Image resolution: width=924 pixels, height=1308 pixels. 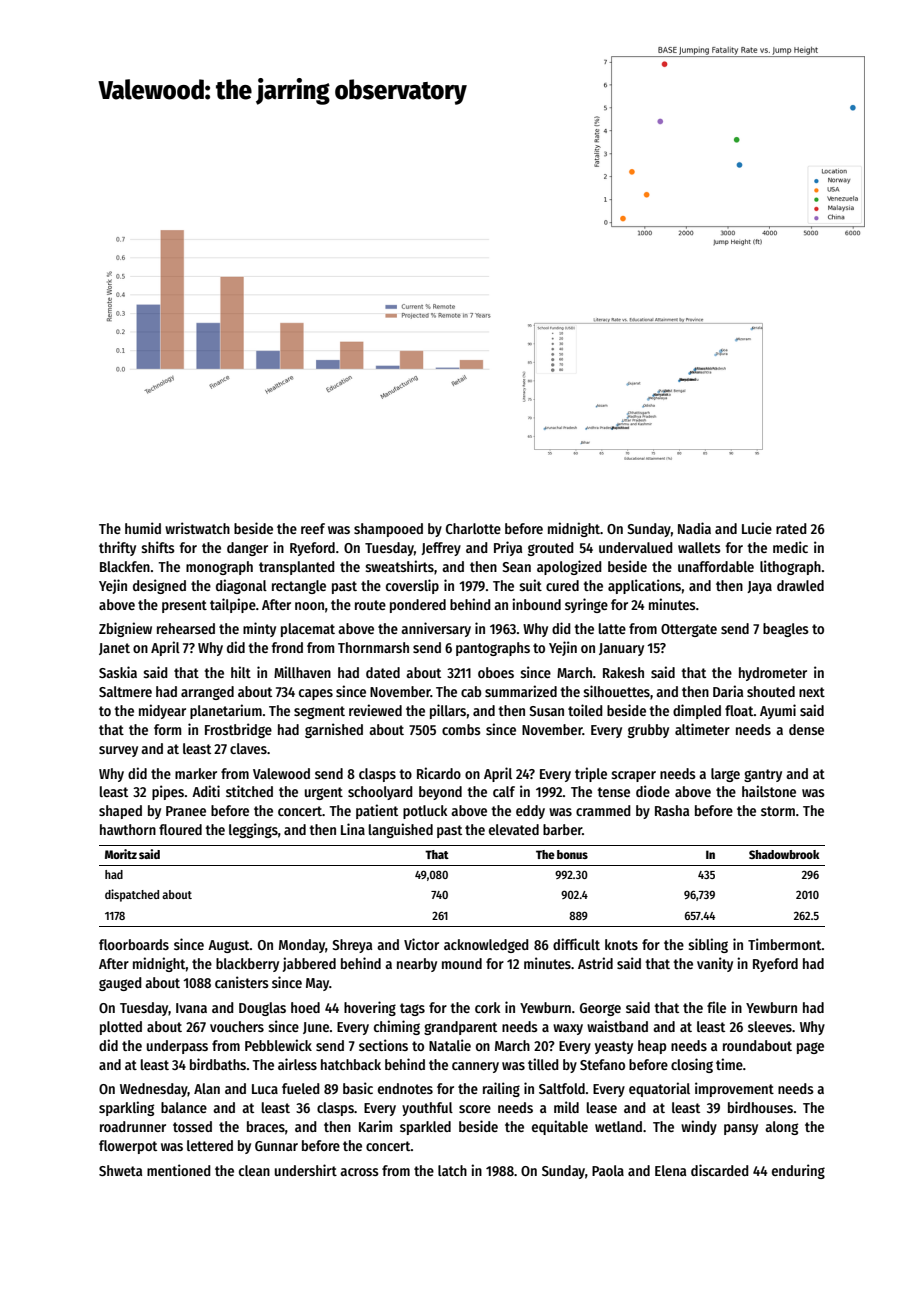 I want to click on wetland, so click(x=618, y=1126).
